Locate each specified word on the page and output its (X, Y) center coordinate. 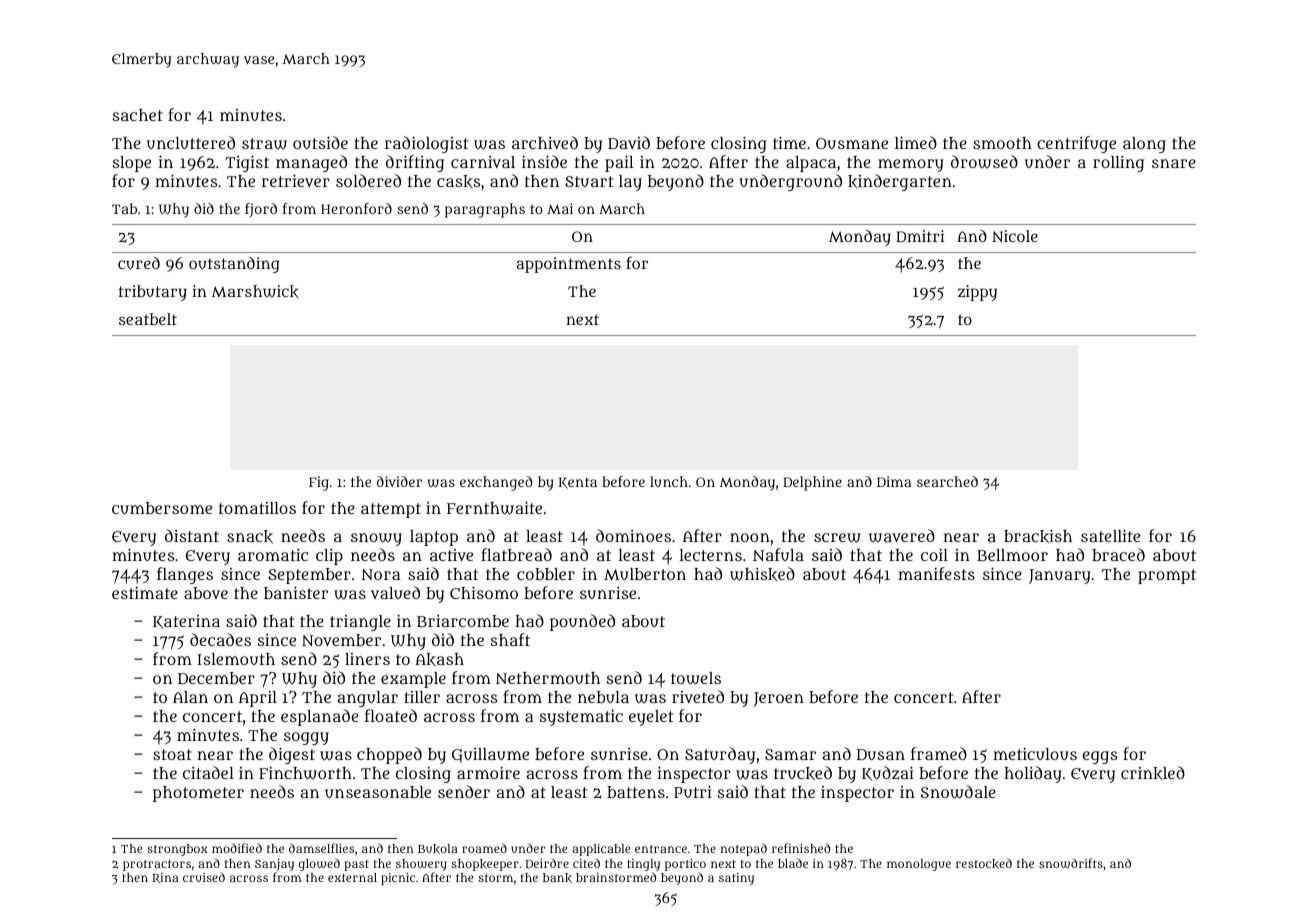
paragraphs (485, 210)
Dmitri (920, 236)
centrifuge (1076, 144)
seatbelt (148, 319)
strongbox (177, 850)
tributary (152, 293)
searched (947, 481)
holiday (1033, 774)
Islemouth (236, 659)
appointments (568, 265)
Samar (790, 754)
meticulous (1035, 754)
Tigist (247, 163)
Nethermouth (548, 678)
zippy (977, 293)
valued (395, 592)
